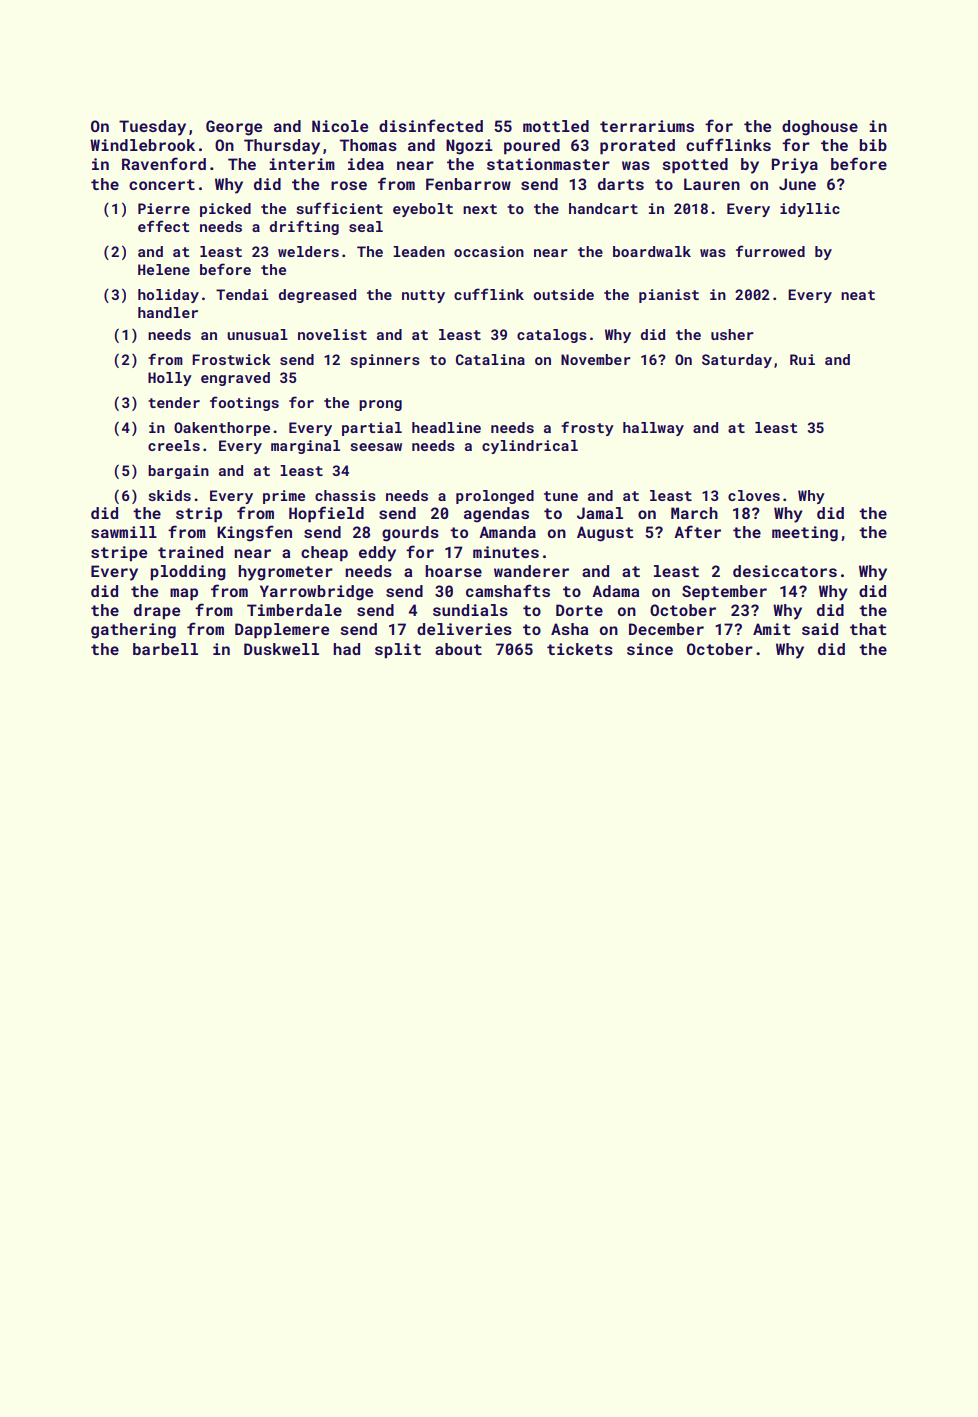 The image size is (978, 1417). I want to click on June, so click(797, 184).
